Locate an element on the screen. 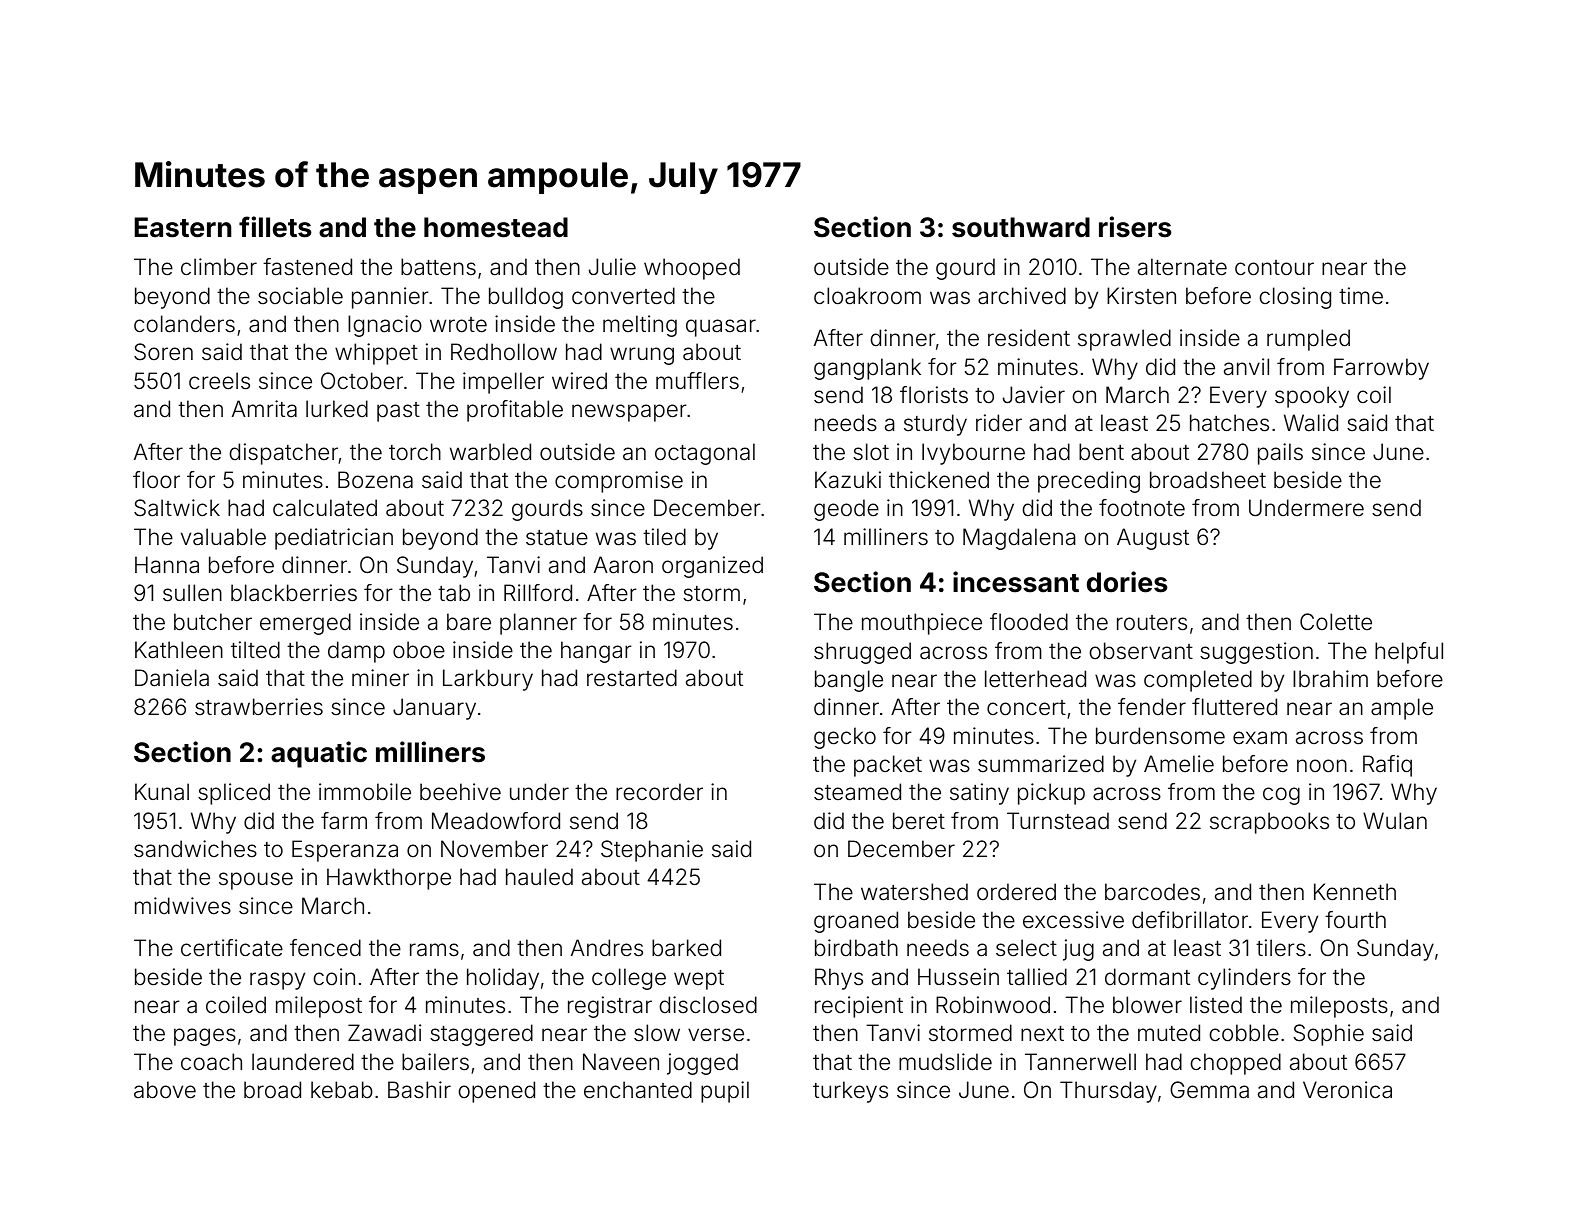  January is located at coordinates (434, 709).
